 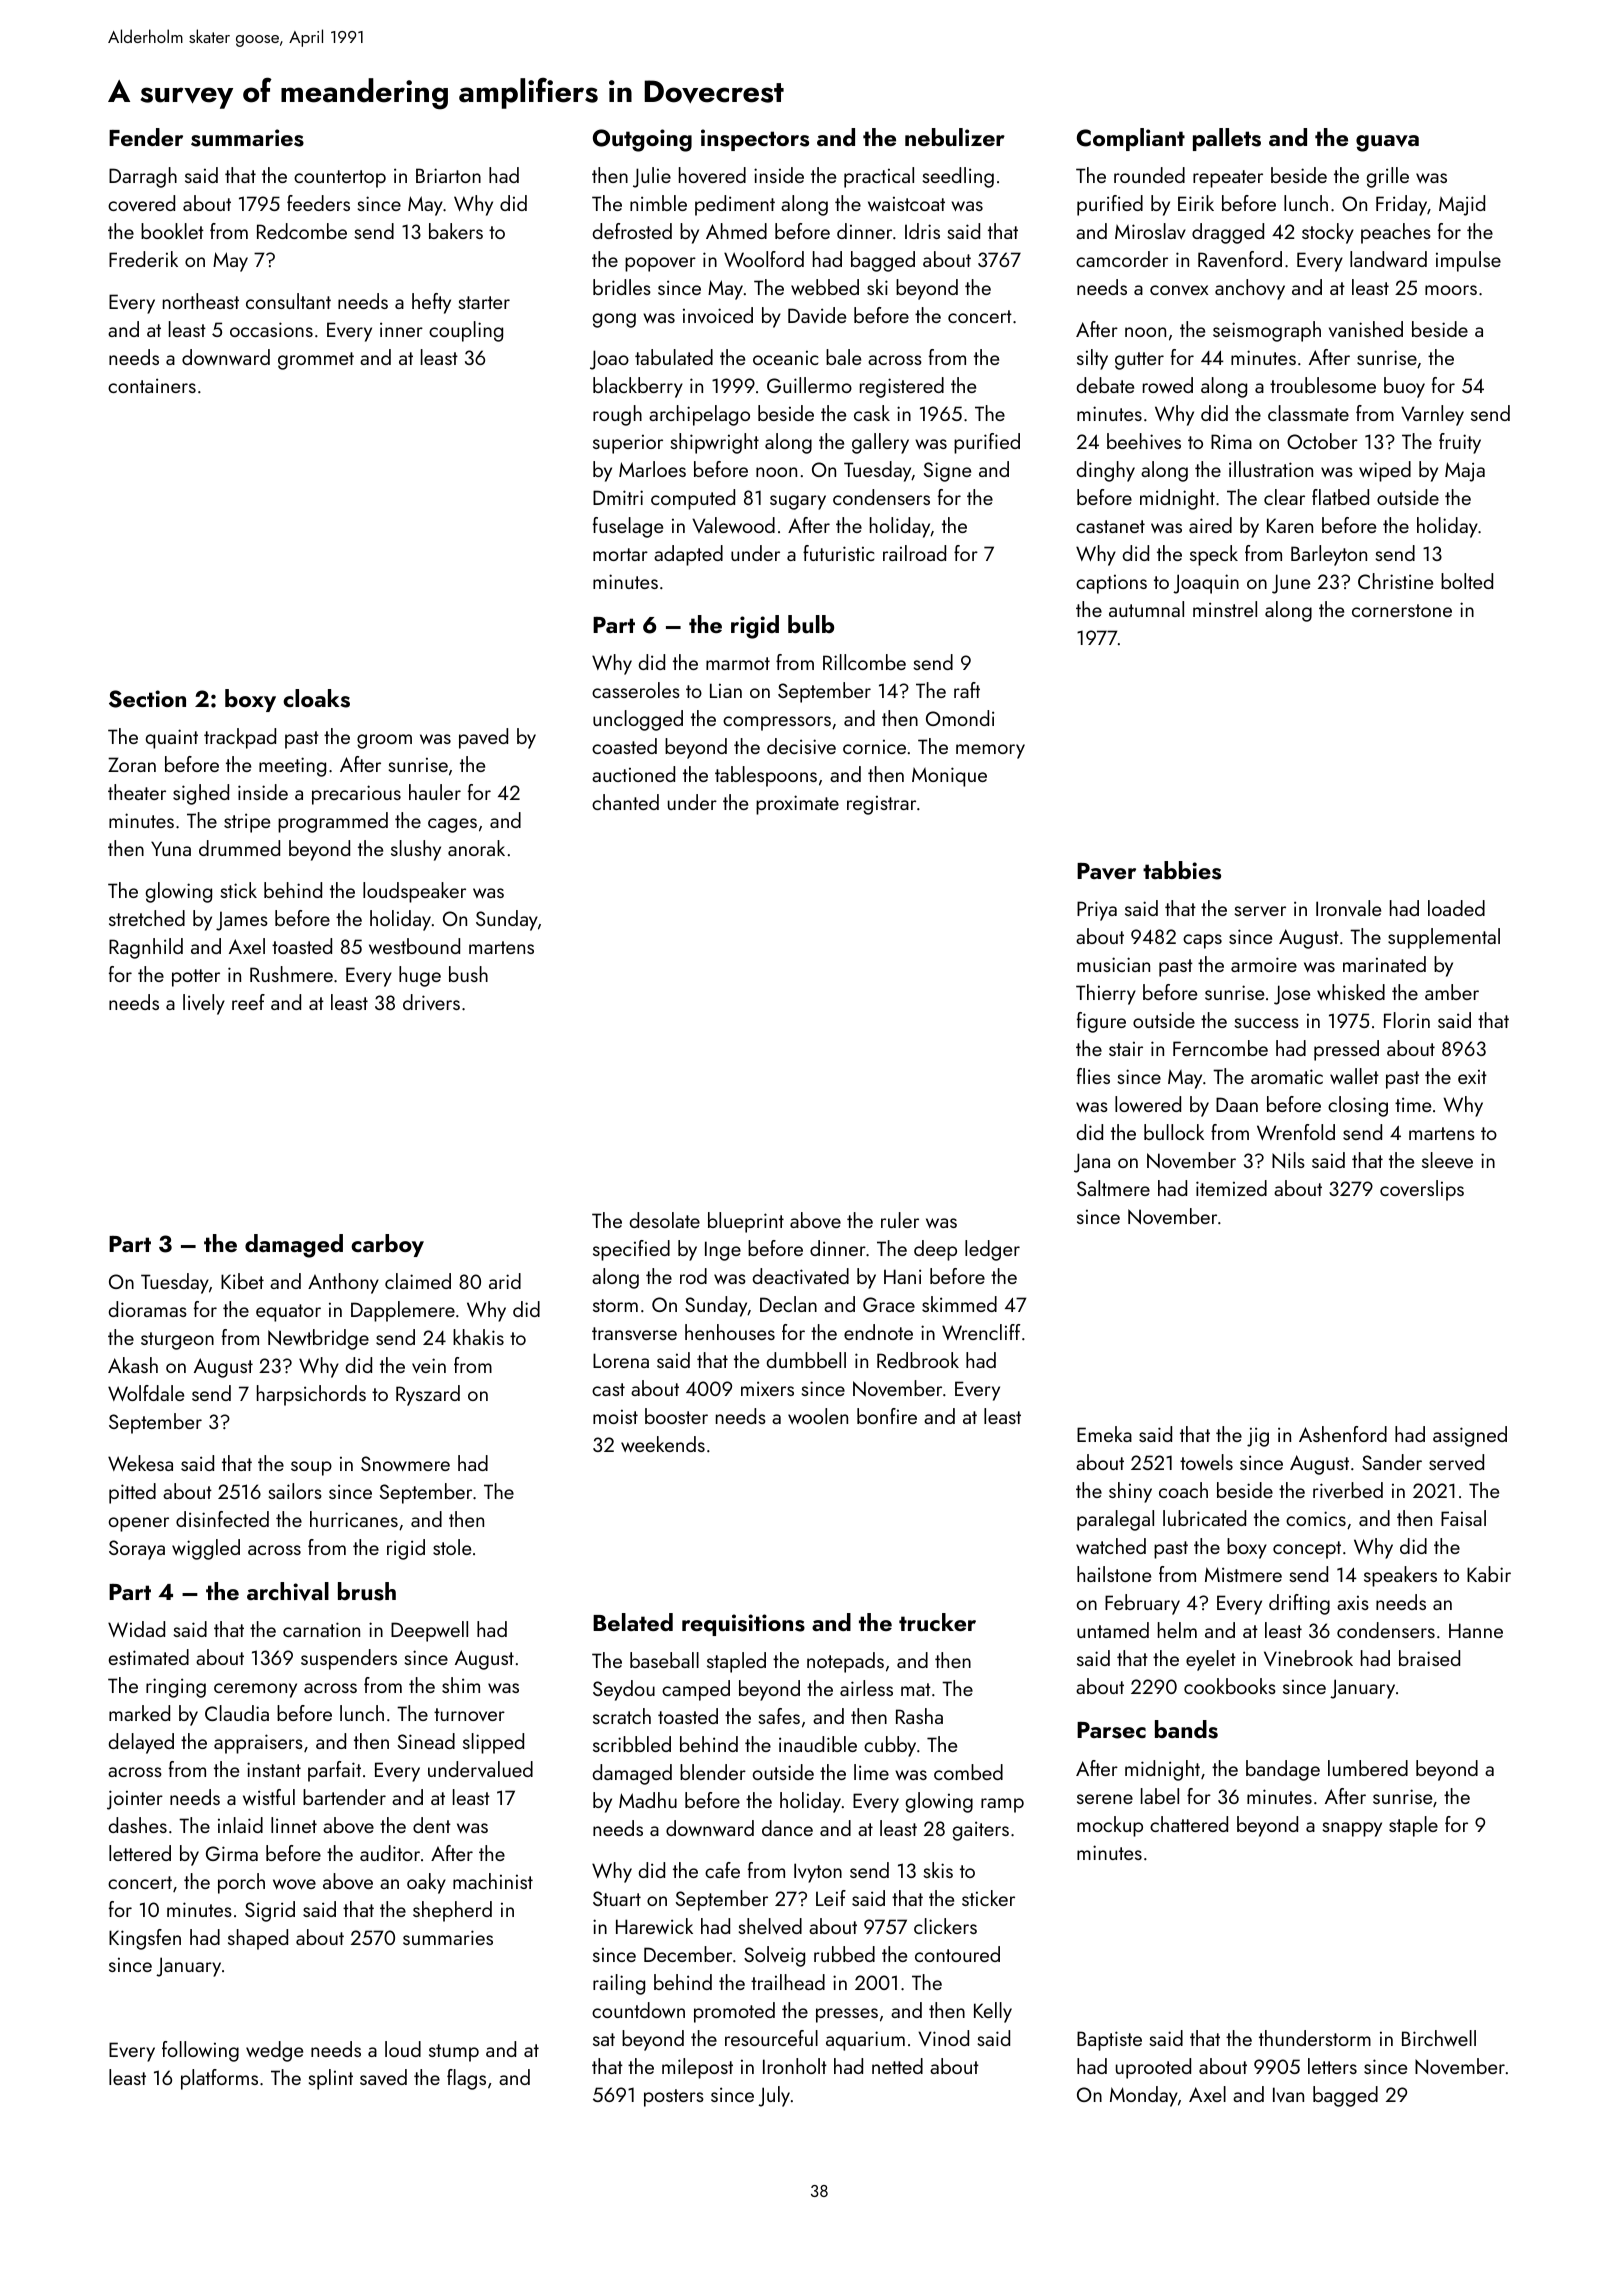 What do you see at coordinates (1144, 441) in the document?
I see `beehives` at bounding box center [1144, 441].
